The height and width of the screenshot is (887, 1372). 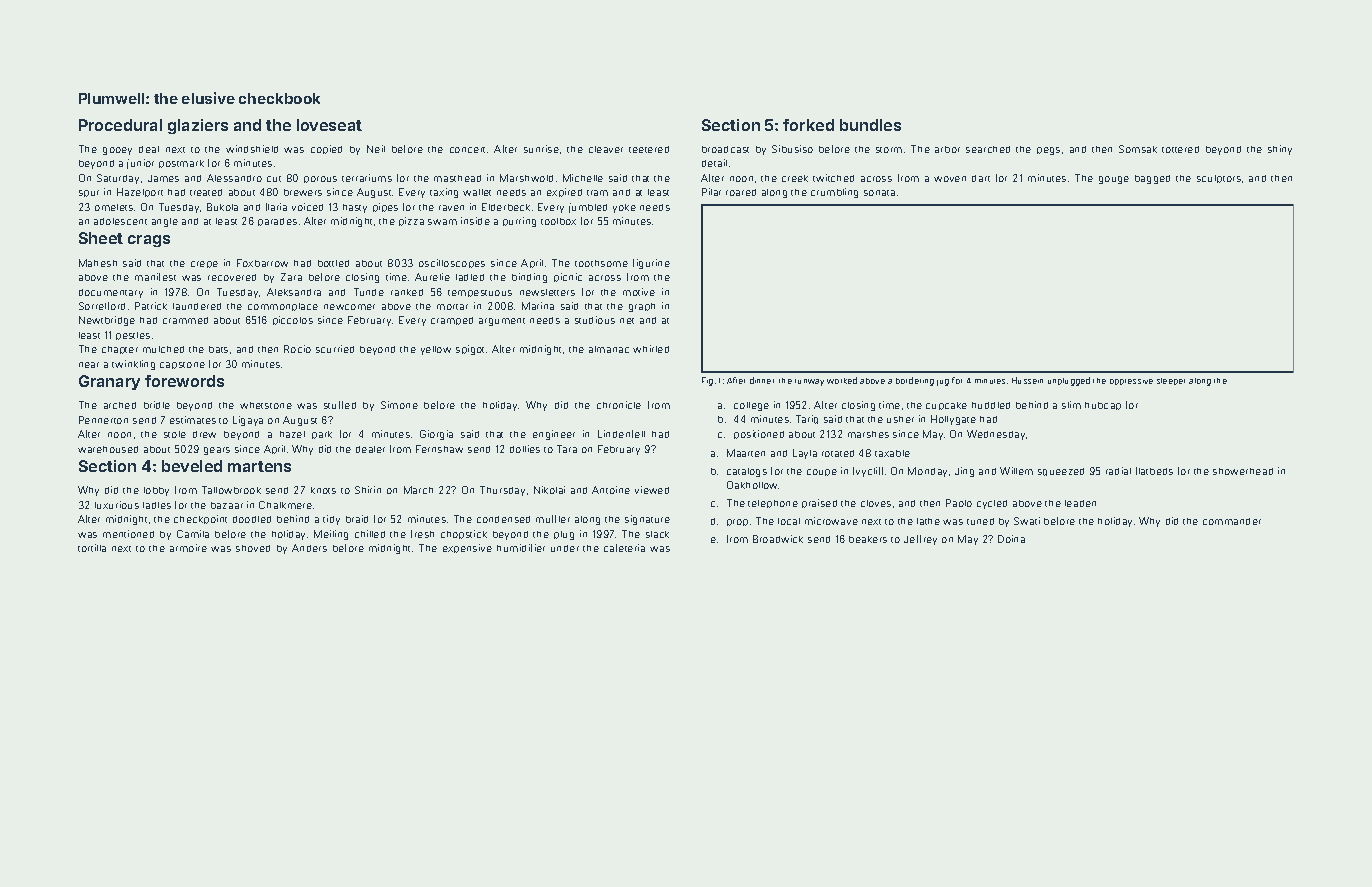 What do you see at coordinates (996, 435) in the screenshot?
I see `Wednesday` at bounding box center [996, 435].
